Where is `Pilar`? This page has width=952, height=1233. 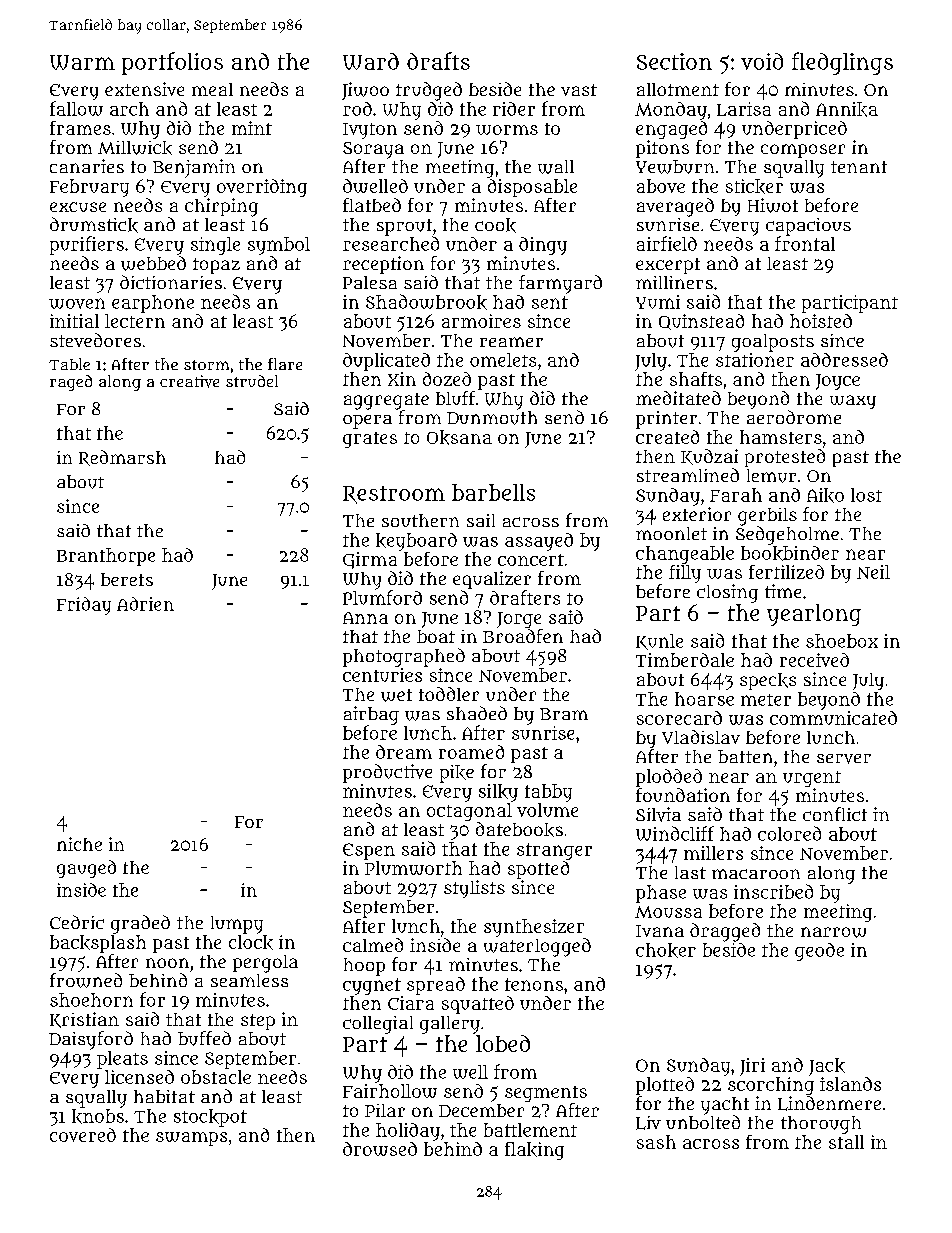 Pilar is located at coordinates (385, 1110).
